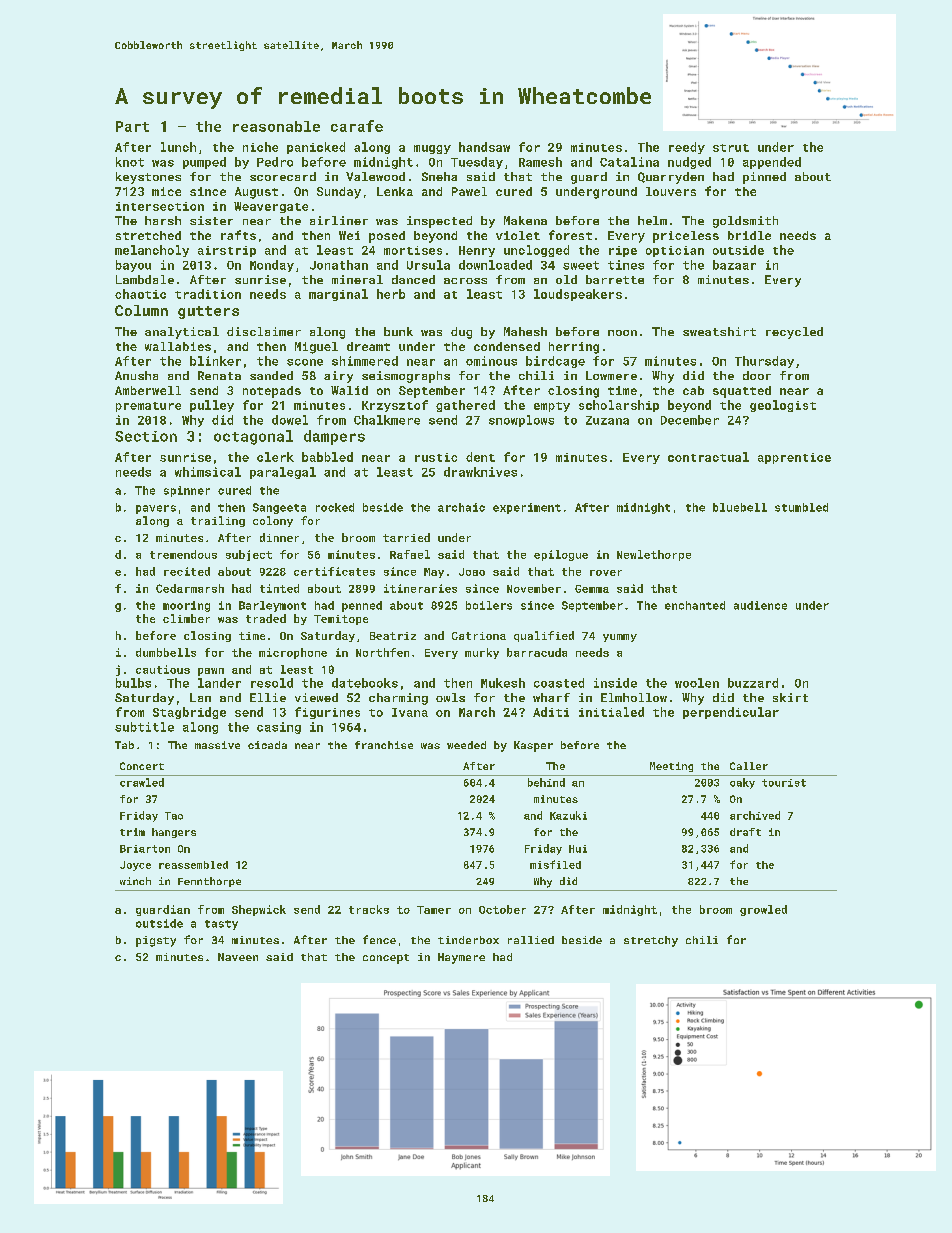 The image size is (952, 1233). I want to click on Catalina, so click(629, 162).
